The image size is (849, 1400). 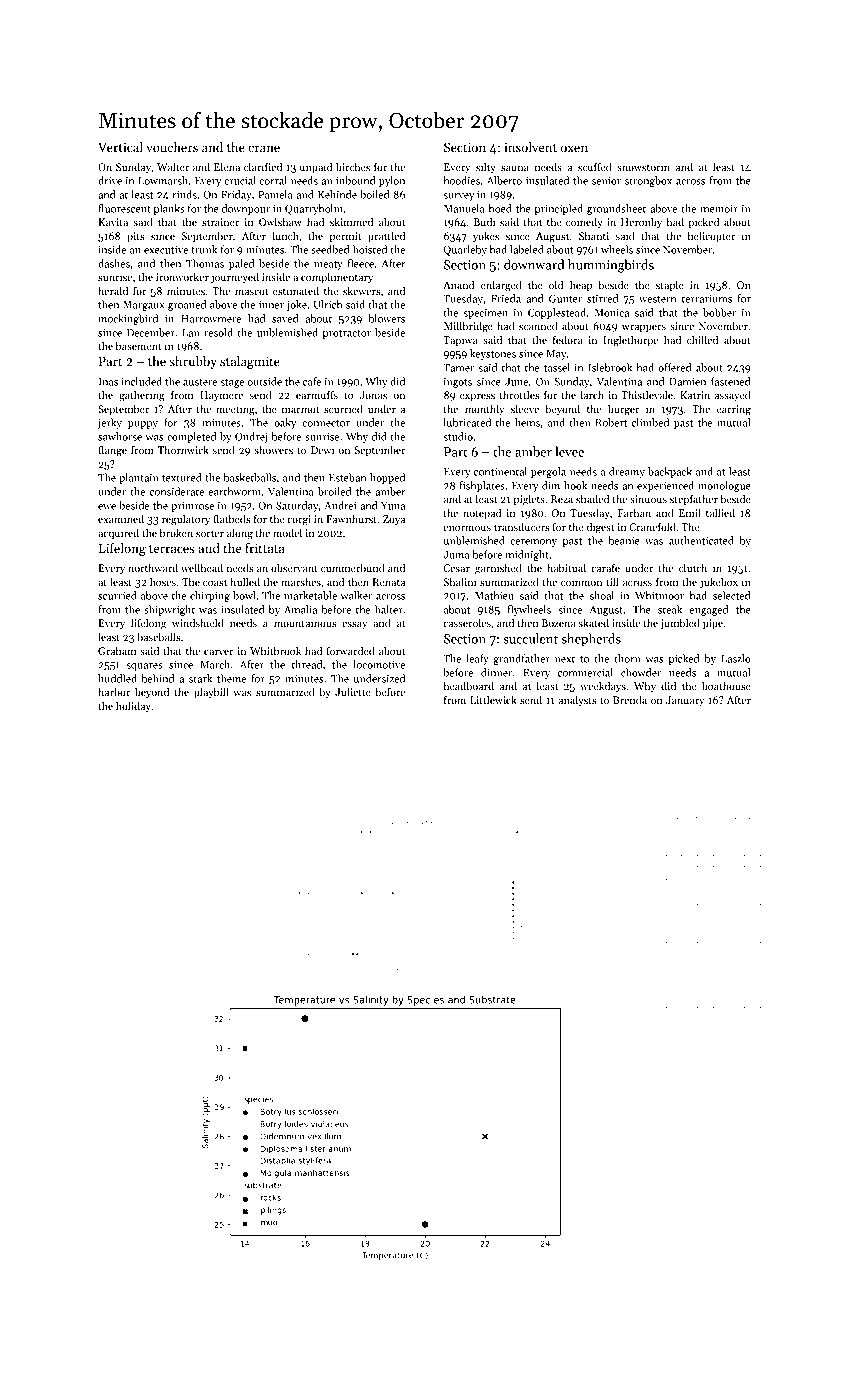 I want to click on Harrowmere, so click(x=211, y=319).
